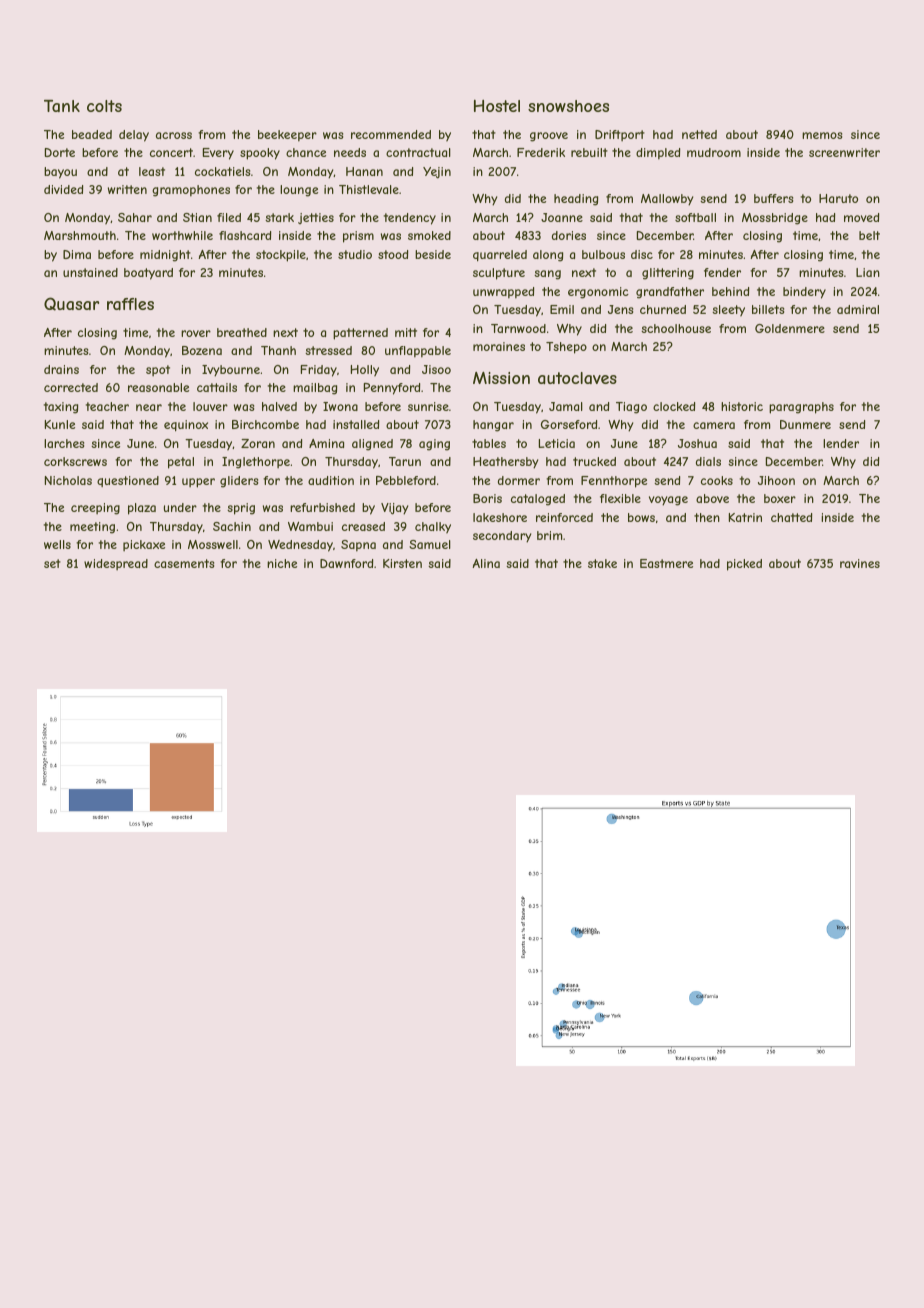  I want to click on Emil, so click(562, 309).
